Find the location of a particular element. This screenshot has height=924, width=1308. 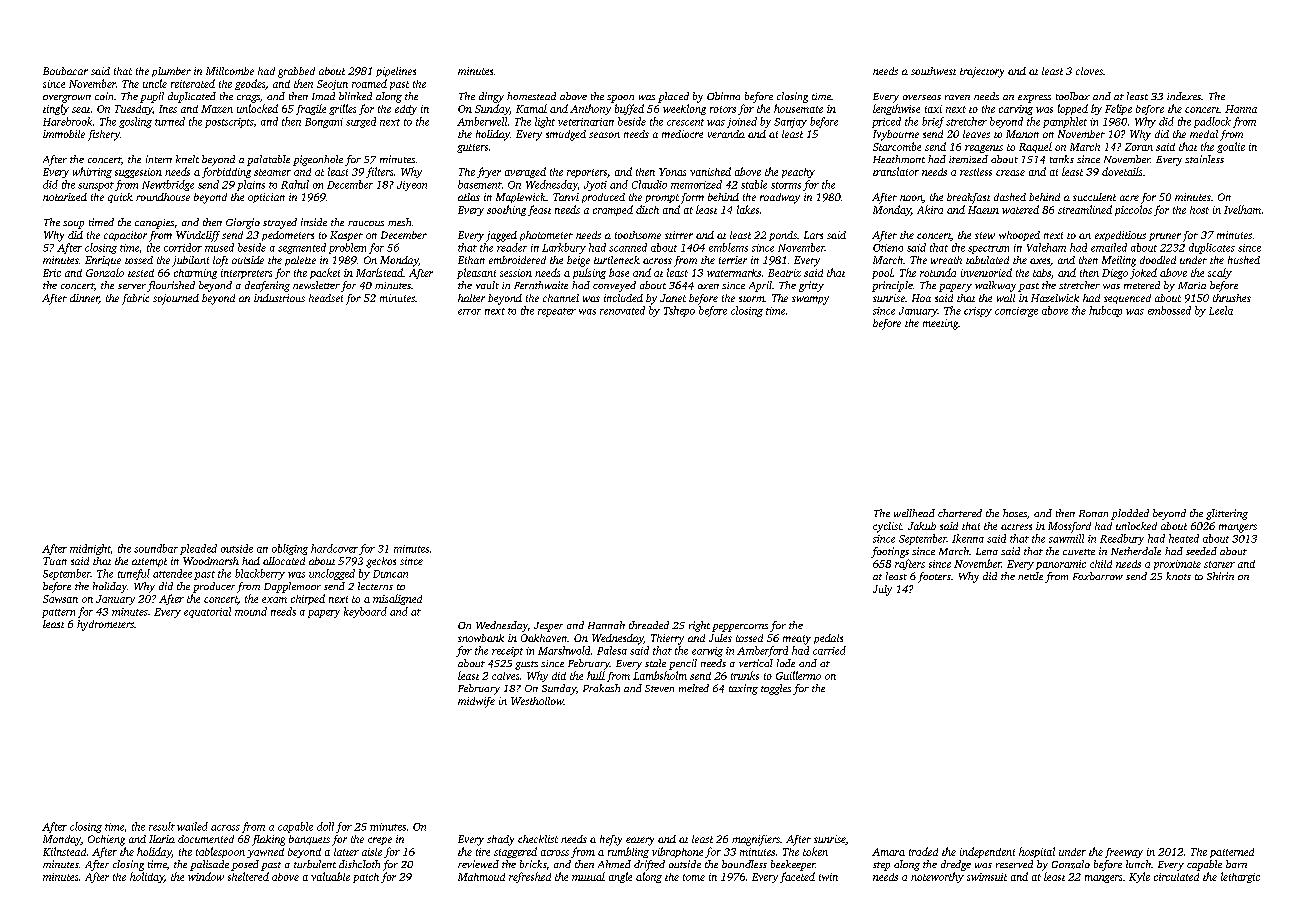

nettle is located at coordinates (1030, 576).
